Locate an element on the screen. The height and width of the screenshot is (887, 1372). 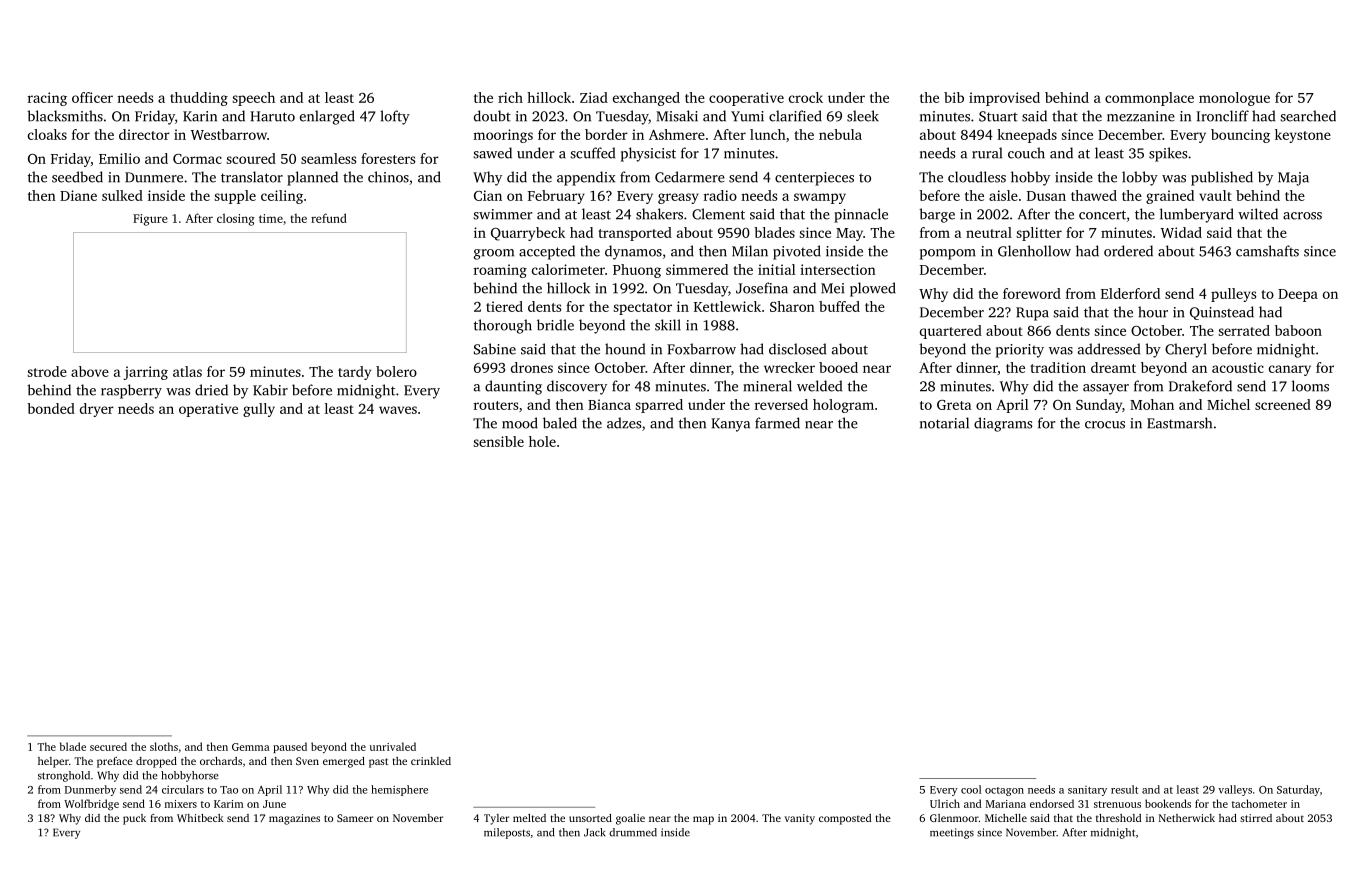
sensible is located at coordinates (498, 441).
